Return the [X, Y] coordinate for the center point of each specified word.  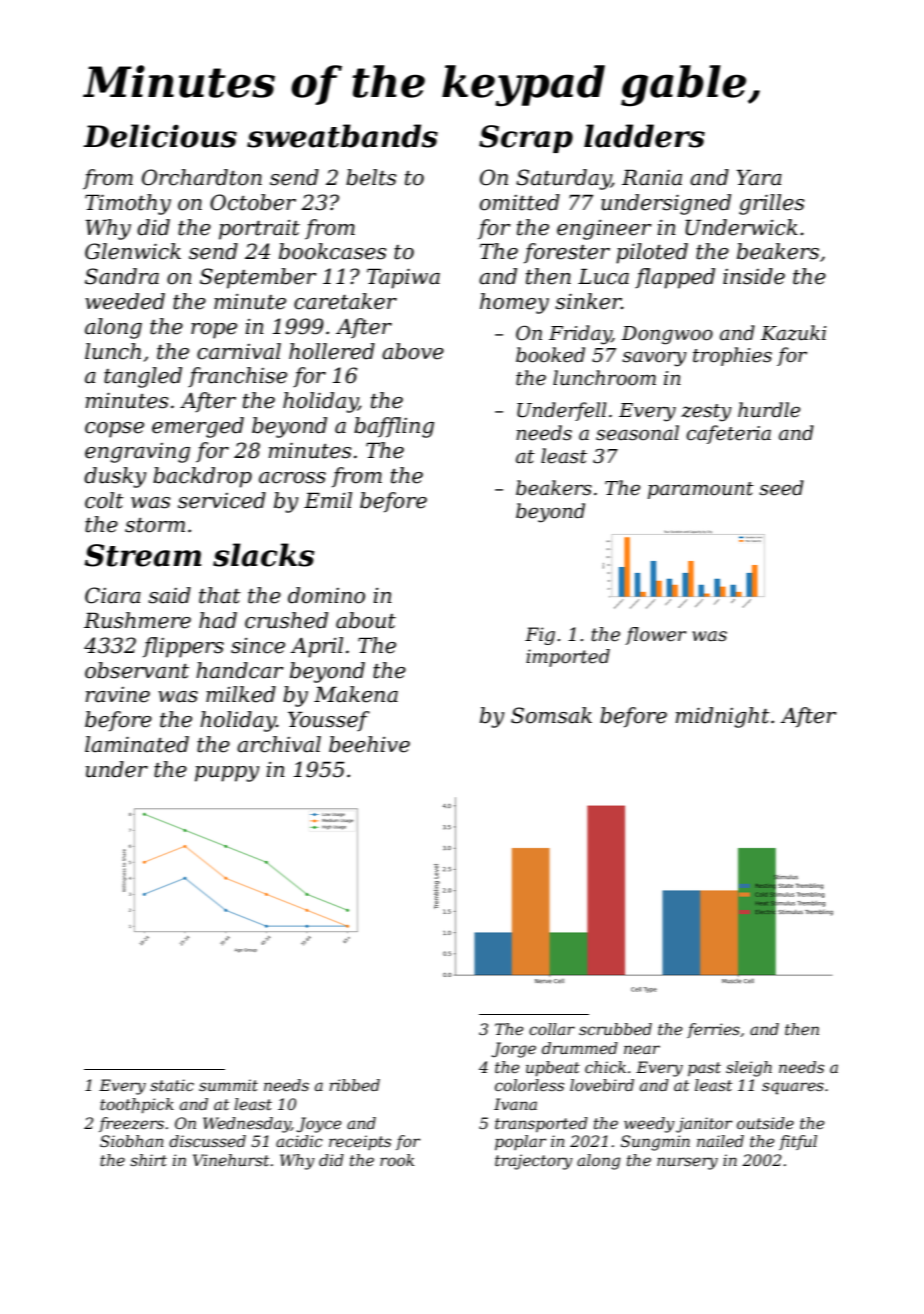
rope [214, 331]
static [172, 1085]
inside [754, 276]
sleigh [749, 1069]
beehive [369, 744]
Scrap [526, 139]
